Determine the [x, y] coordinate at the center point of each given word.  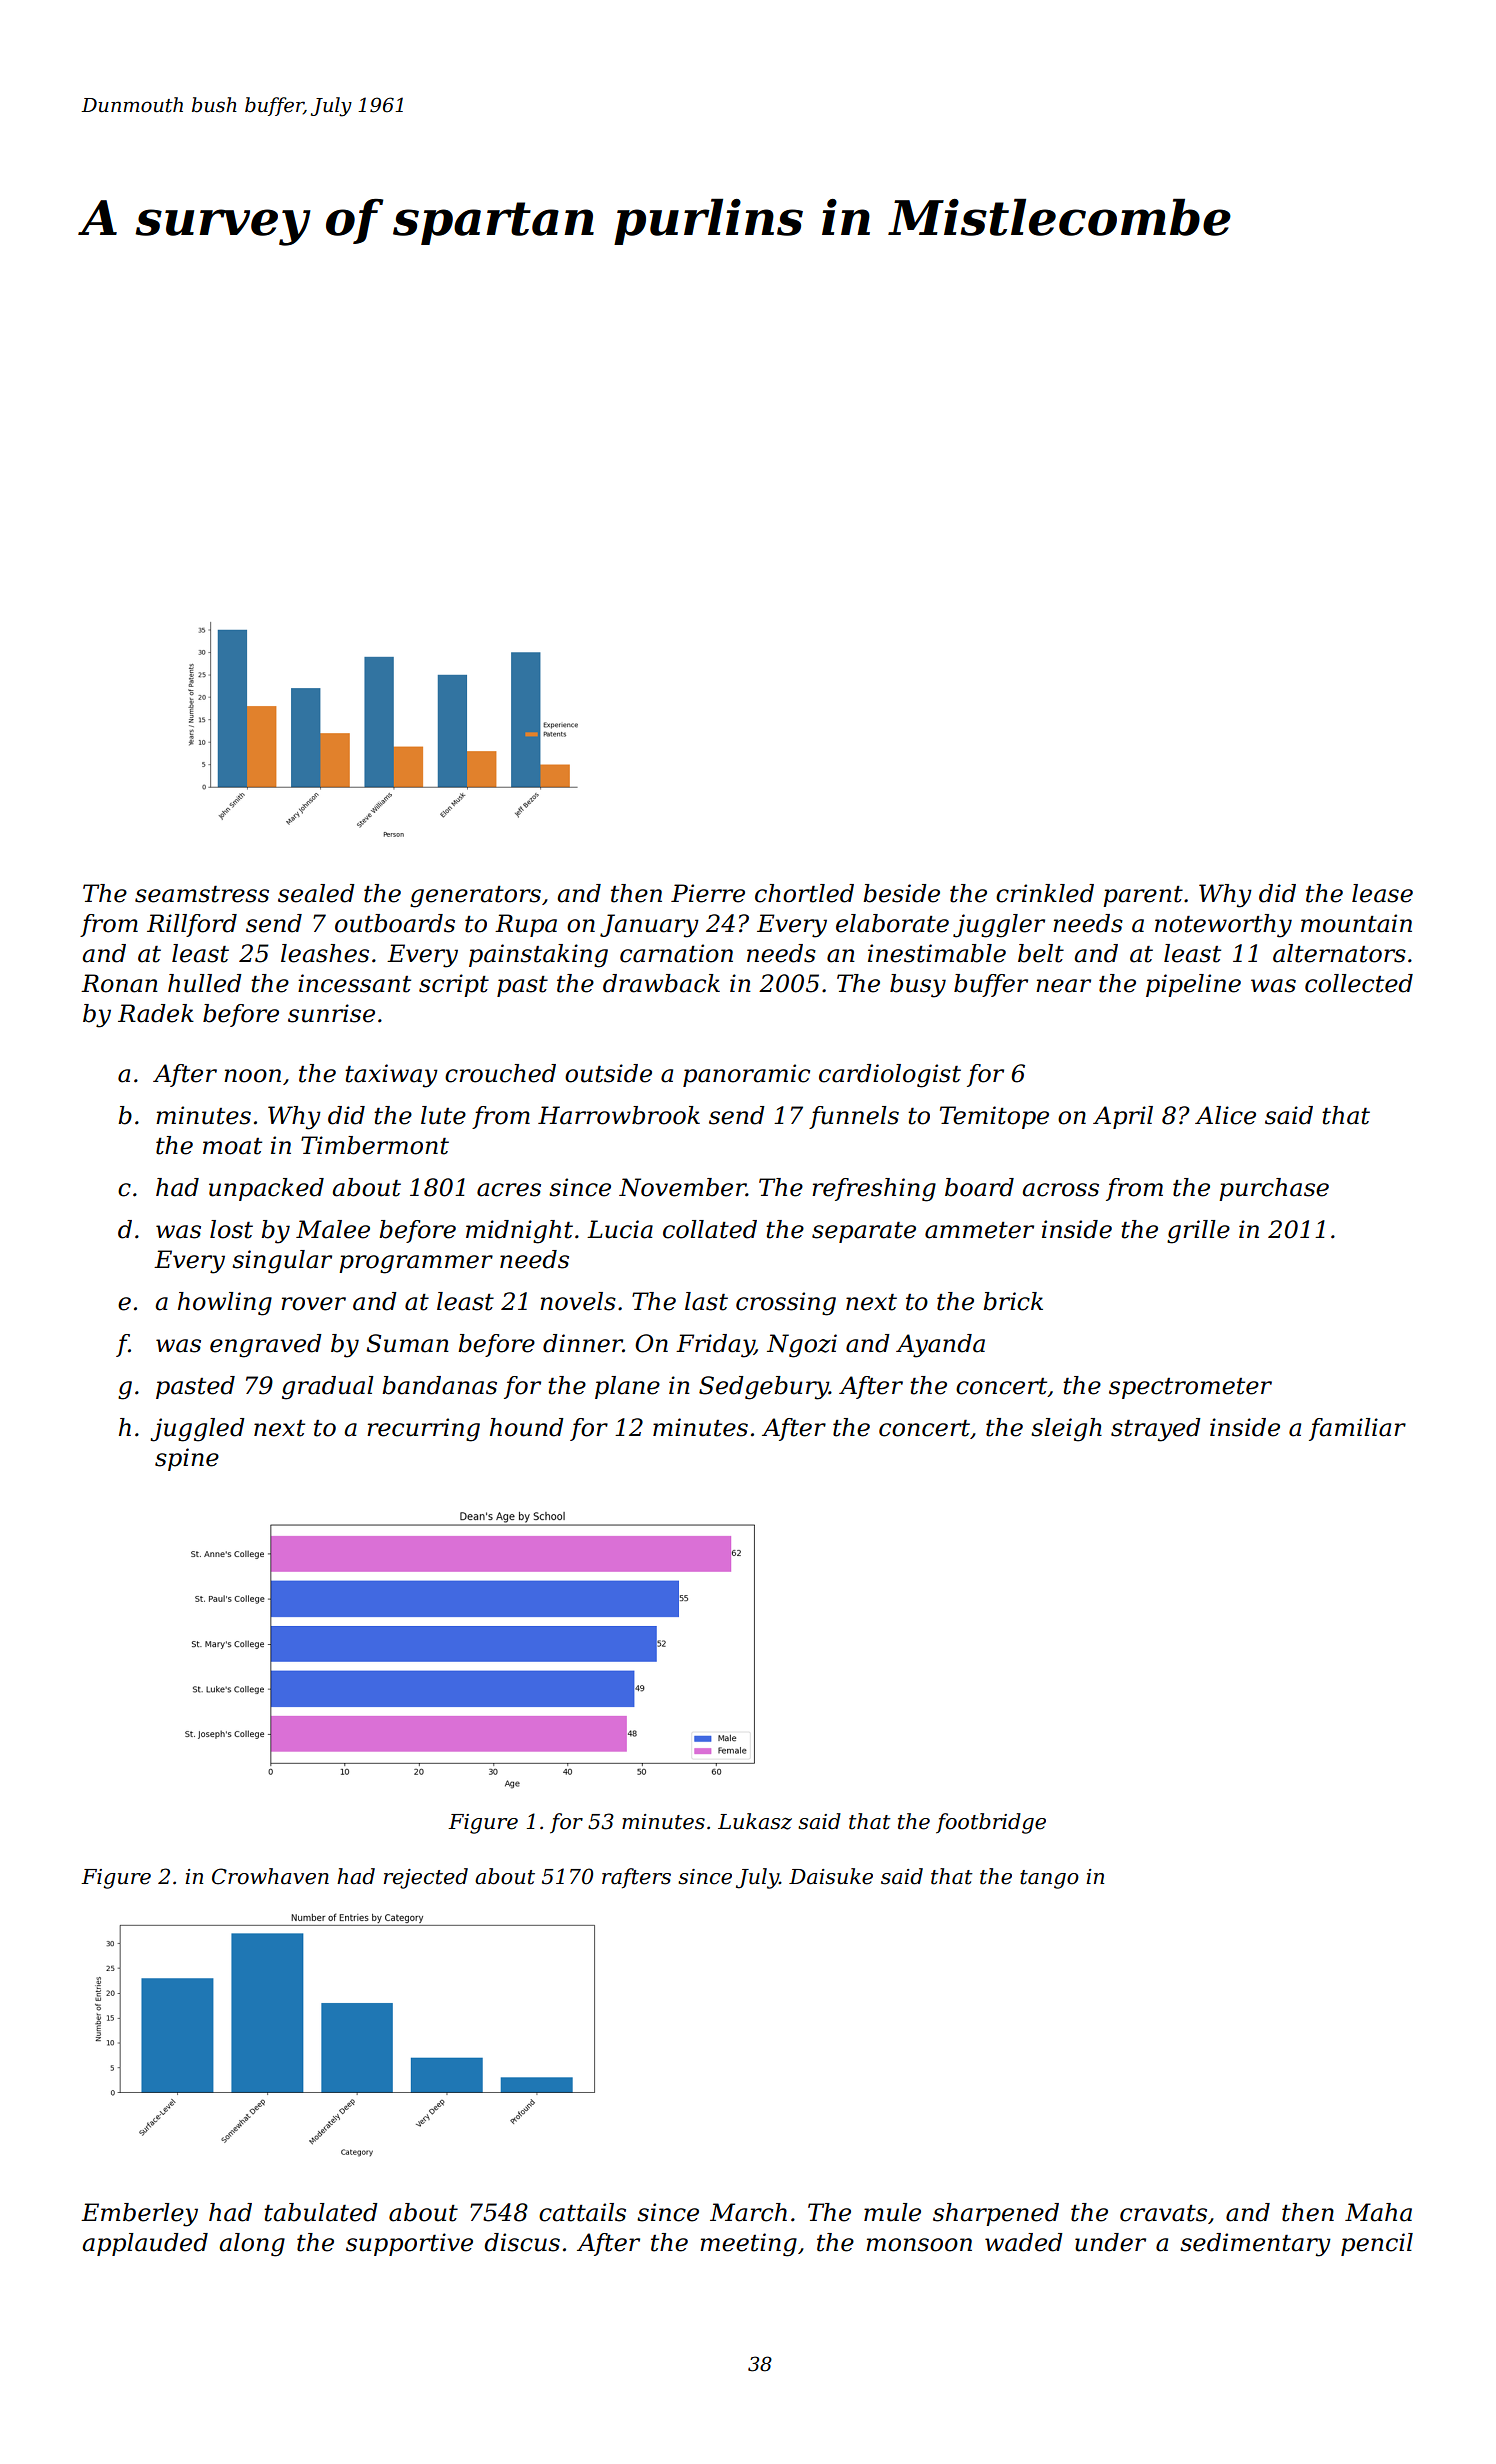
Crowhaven [270, 1876]
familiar [1357, 1429]
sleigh [1066, 1430]
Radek [156, 1013]
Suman [407, 1343]
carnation [676, 953]
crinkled [1045, 893]
